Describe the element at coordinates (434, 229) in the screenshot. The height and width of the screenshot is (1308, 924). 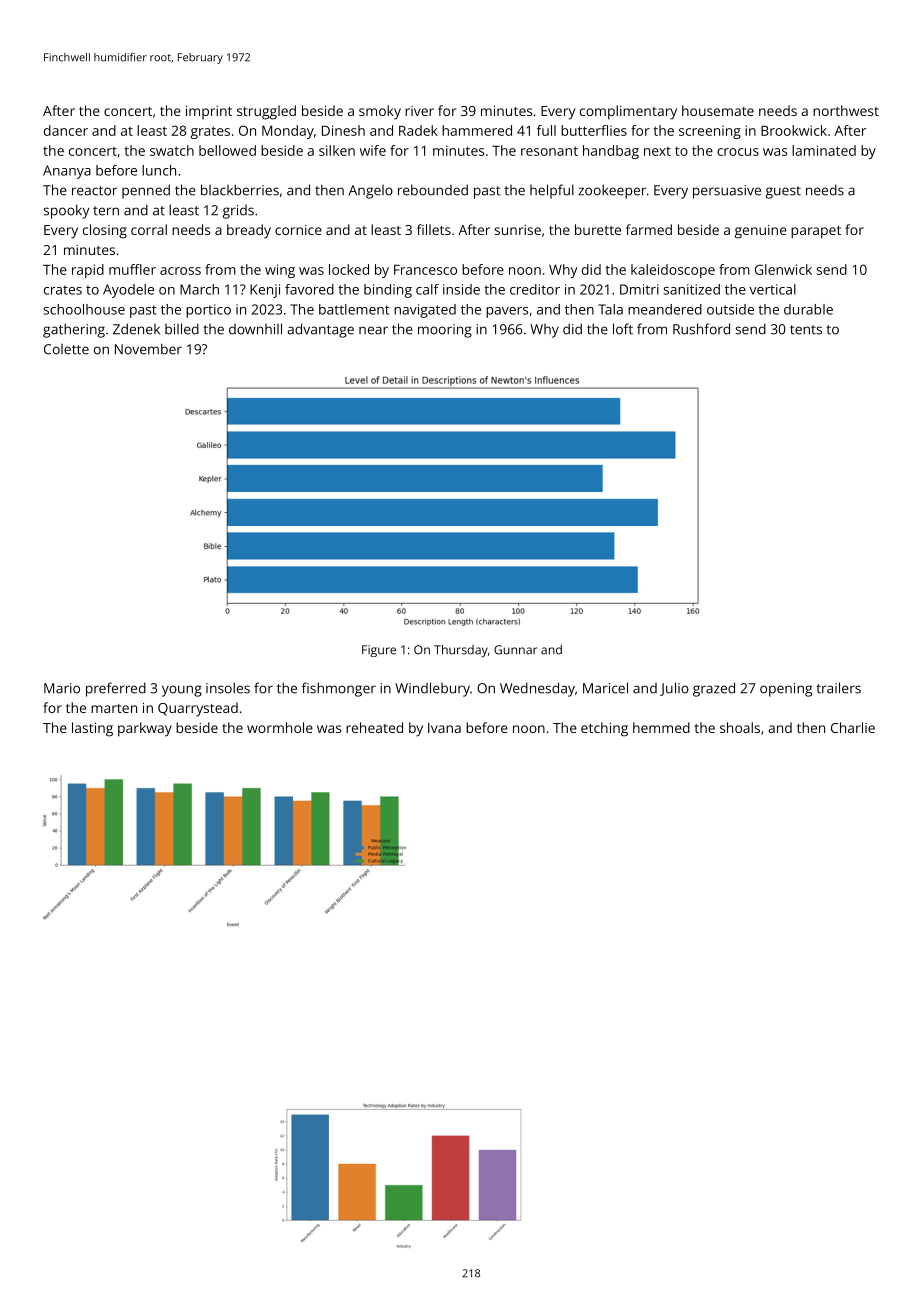
I see `fillets` at that location.
